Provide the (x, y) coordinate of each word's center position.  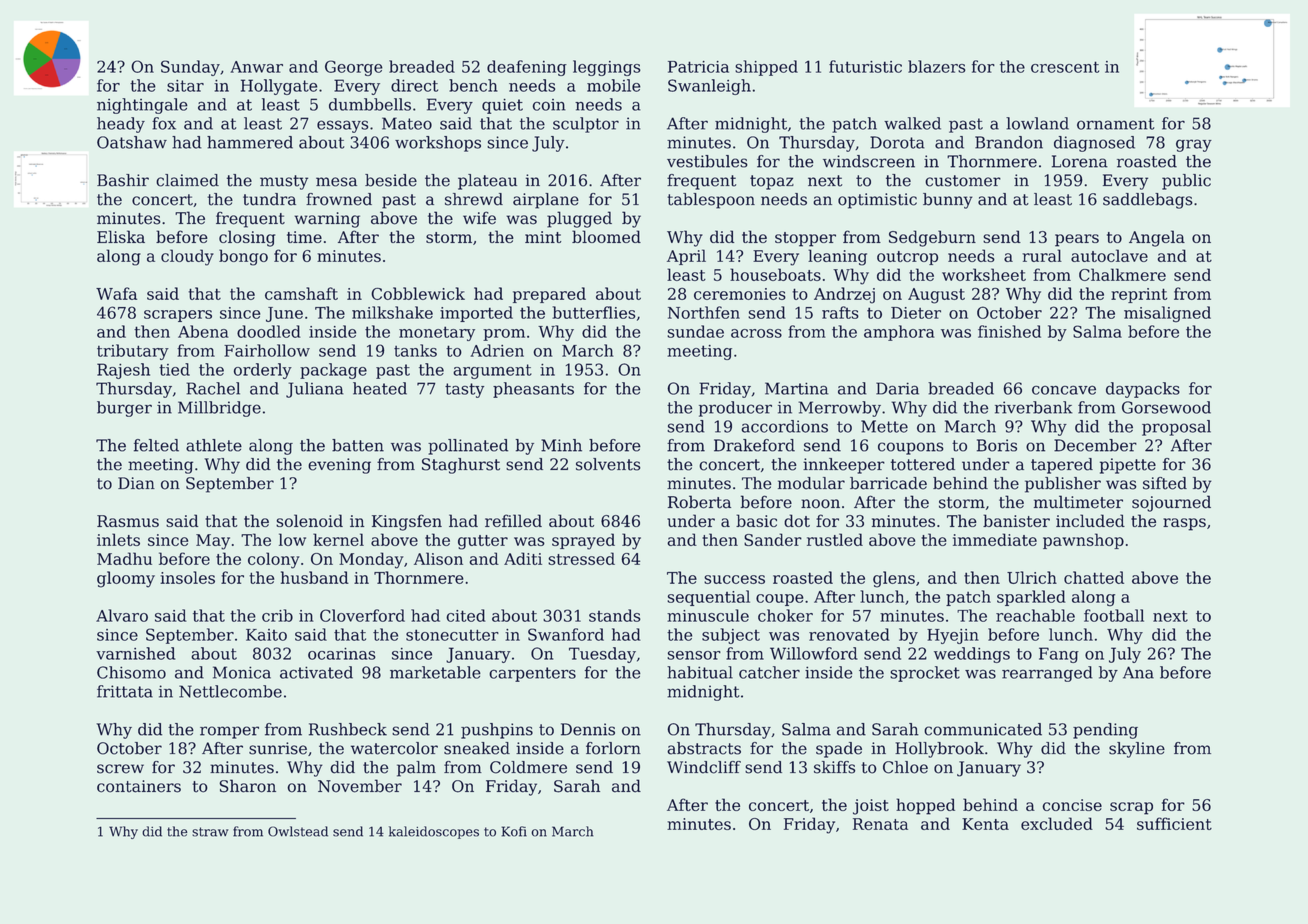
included (1090, 520)
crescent (1065, 67)
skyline (1137, 750)
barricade (888, 483)
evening (339, 466)
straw (210, 832)
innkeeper (844, 466)
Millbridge (219, 409)
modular (811, 483)
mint (543, 237)
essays (342, 126)
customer (963, 181)
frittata (125, 691)
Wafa (116, 293)
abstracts (704, 748)
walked (912, 123)
